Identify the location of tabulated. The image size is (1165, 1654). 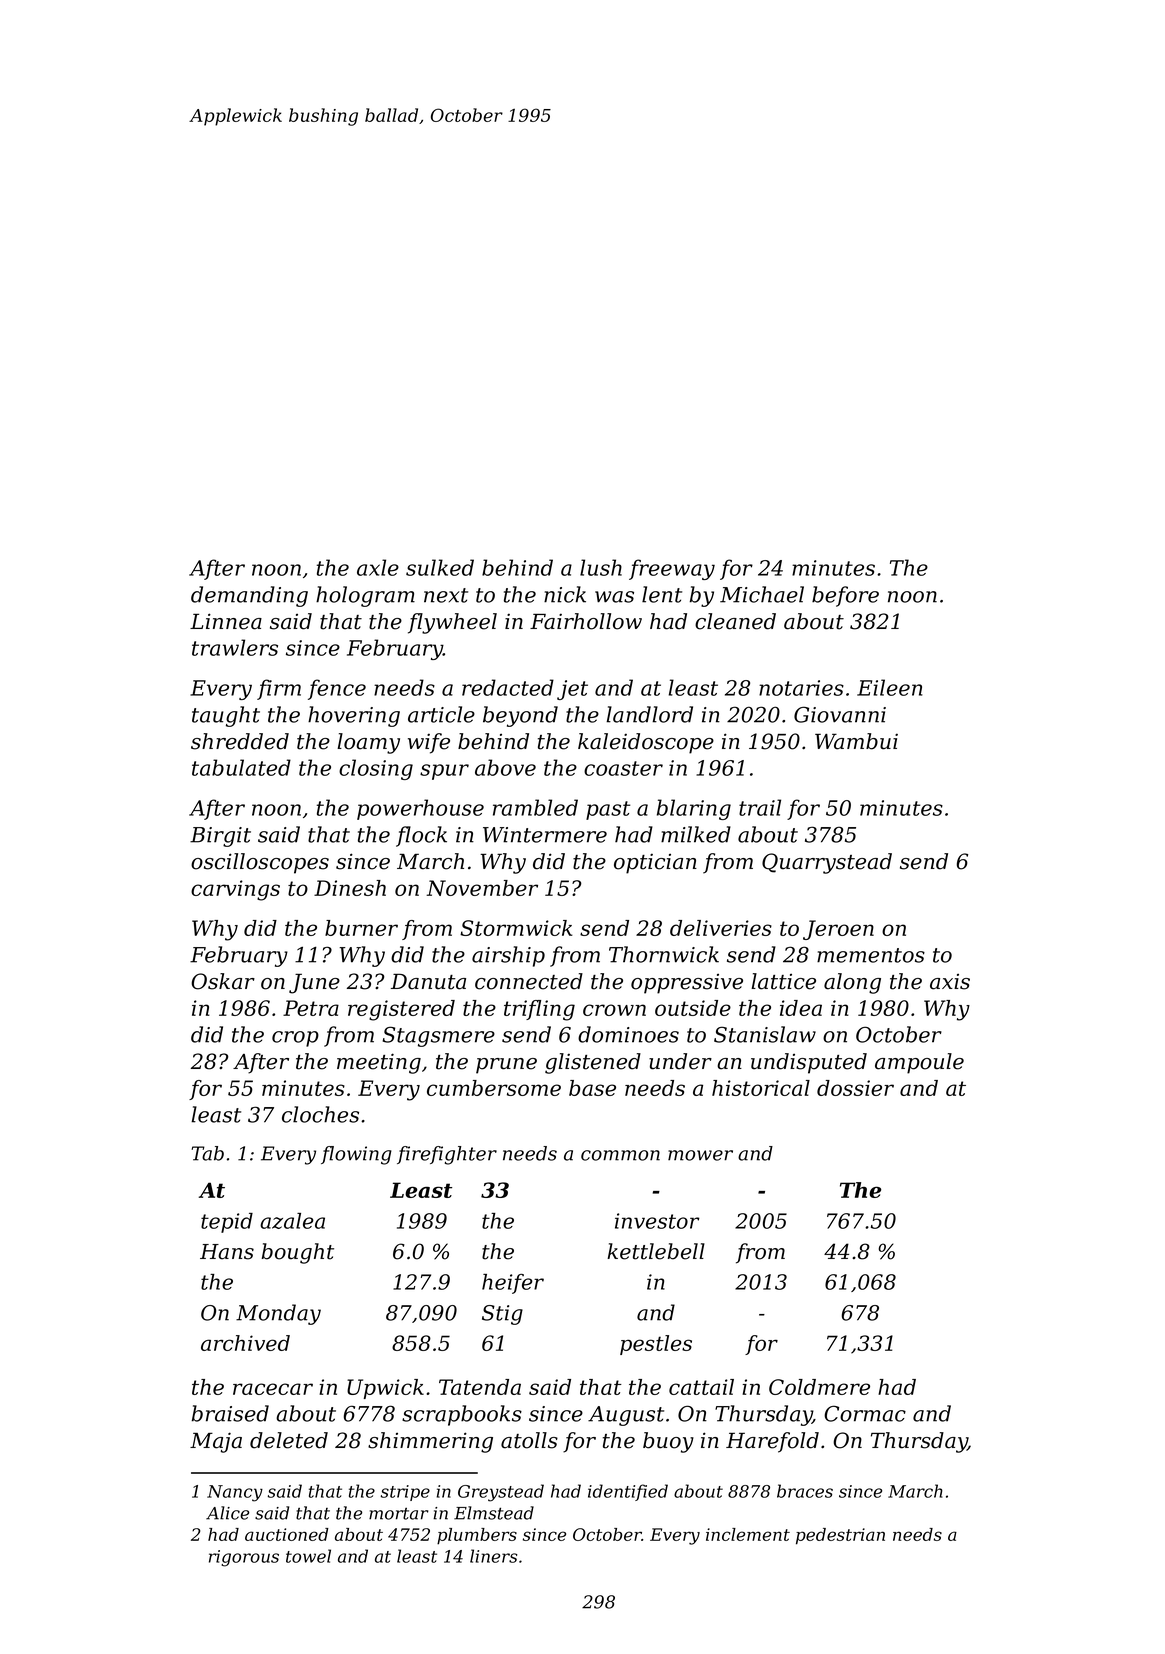
(241, 767).
